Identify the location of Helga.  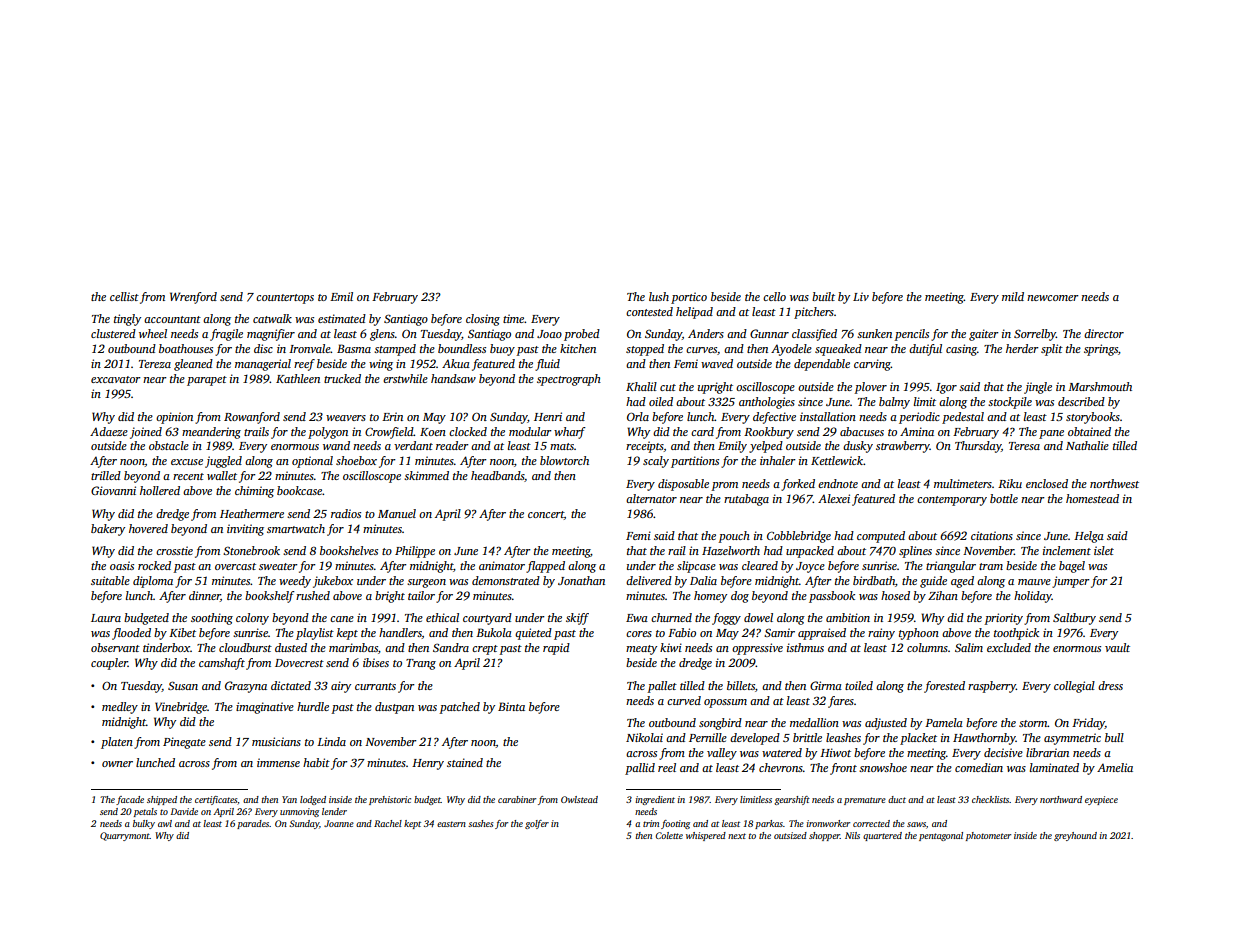
(1089, 537).
